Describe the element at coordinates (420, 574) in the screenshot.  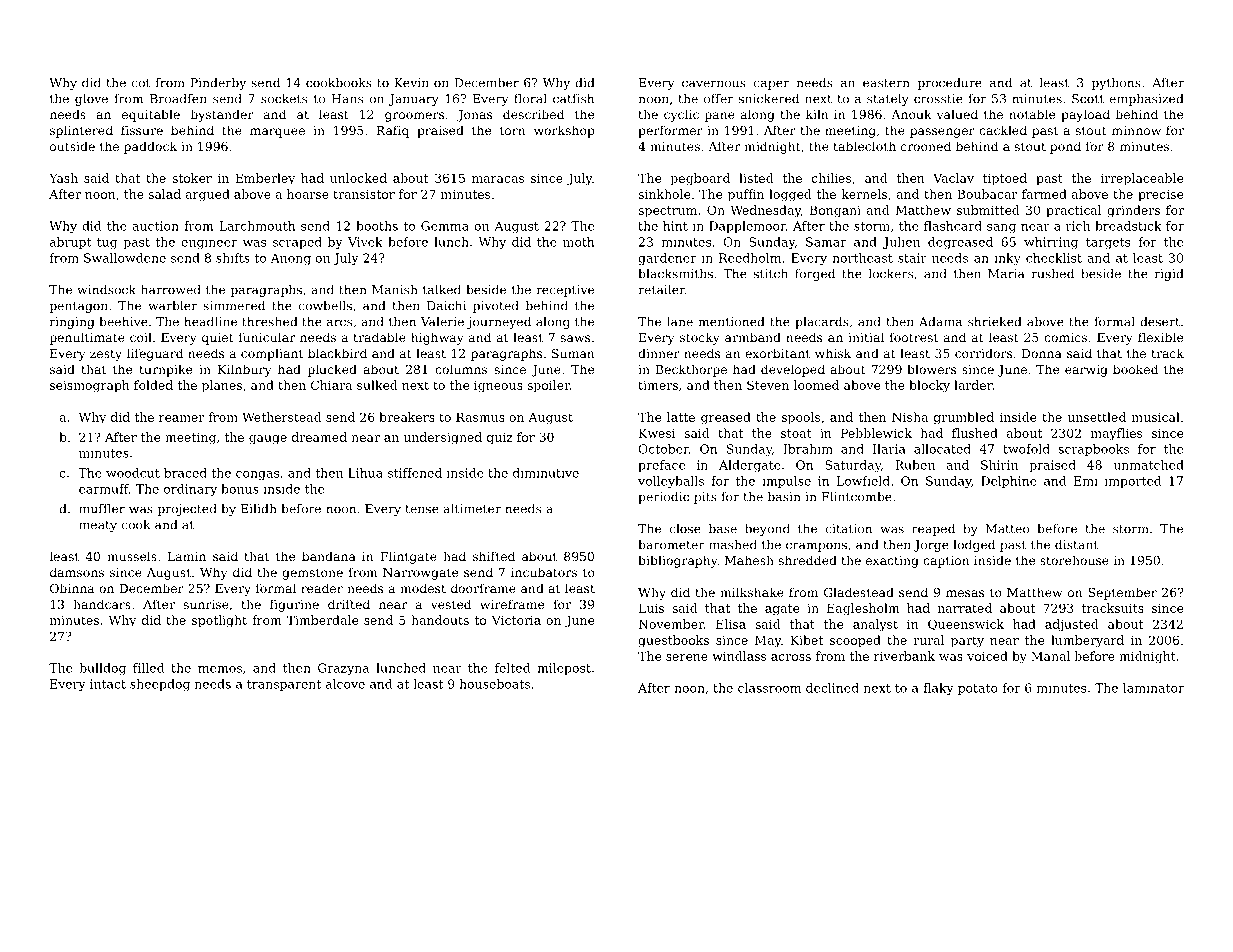
I see `Narrowgate` at that location.
